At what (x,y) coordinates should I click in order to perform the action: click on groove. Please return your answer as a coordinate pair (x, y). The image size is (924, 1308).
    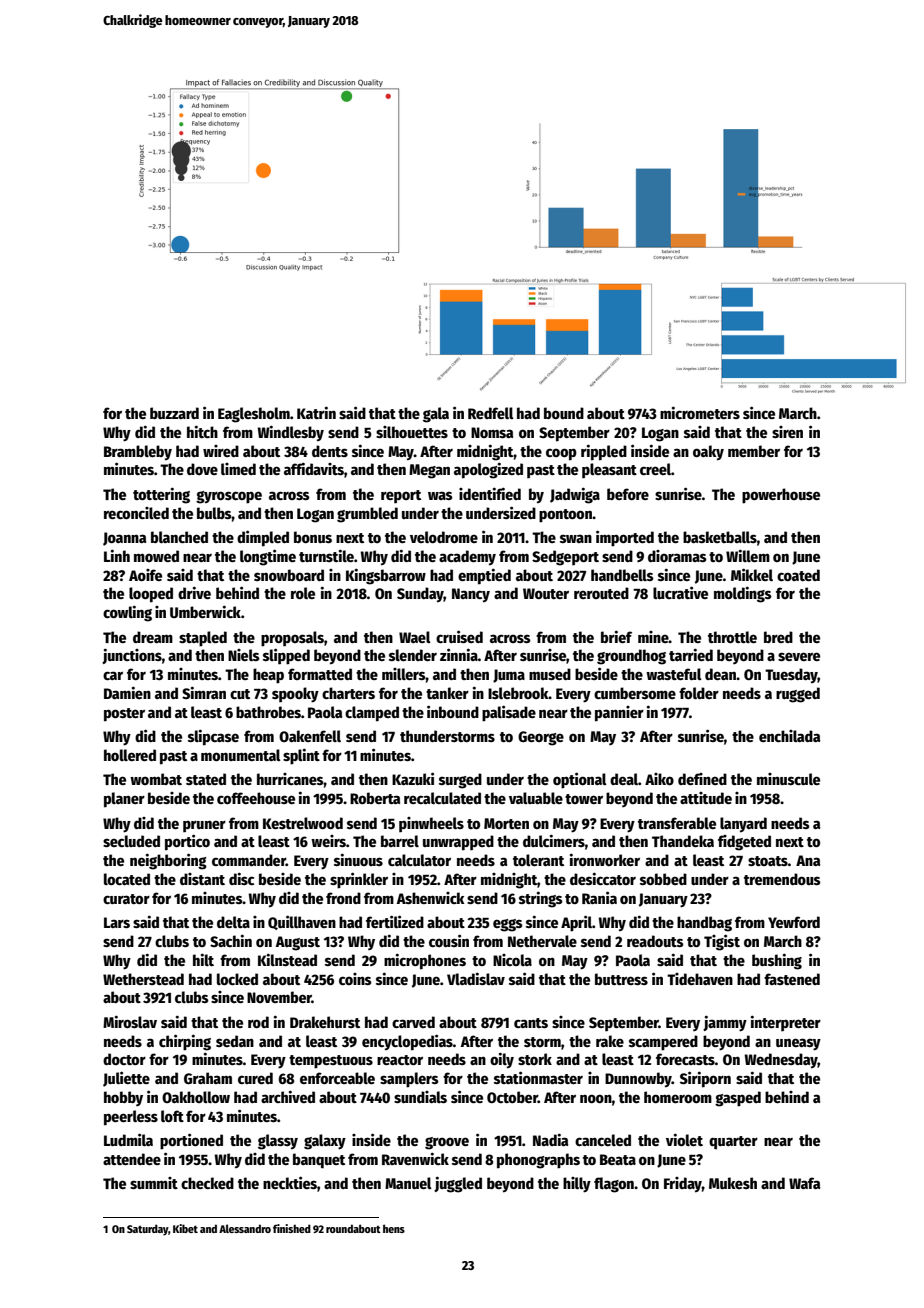
    Looking at the image, I should click on (447, 1143).
